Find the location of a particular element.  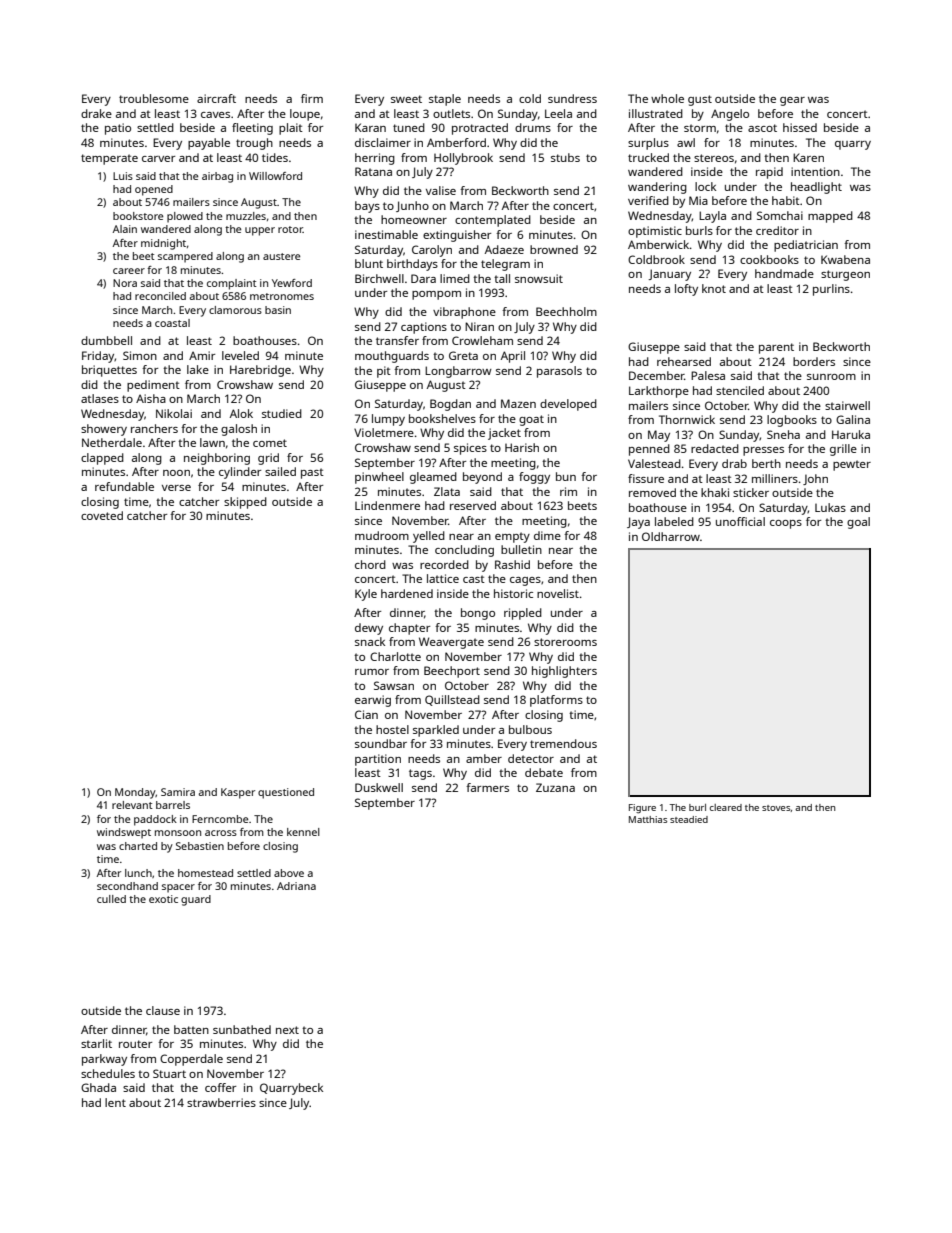

coveted is located at coordinates (102, 515).
